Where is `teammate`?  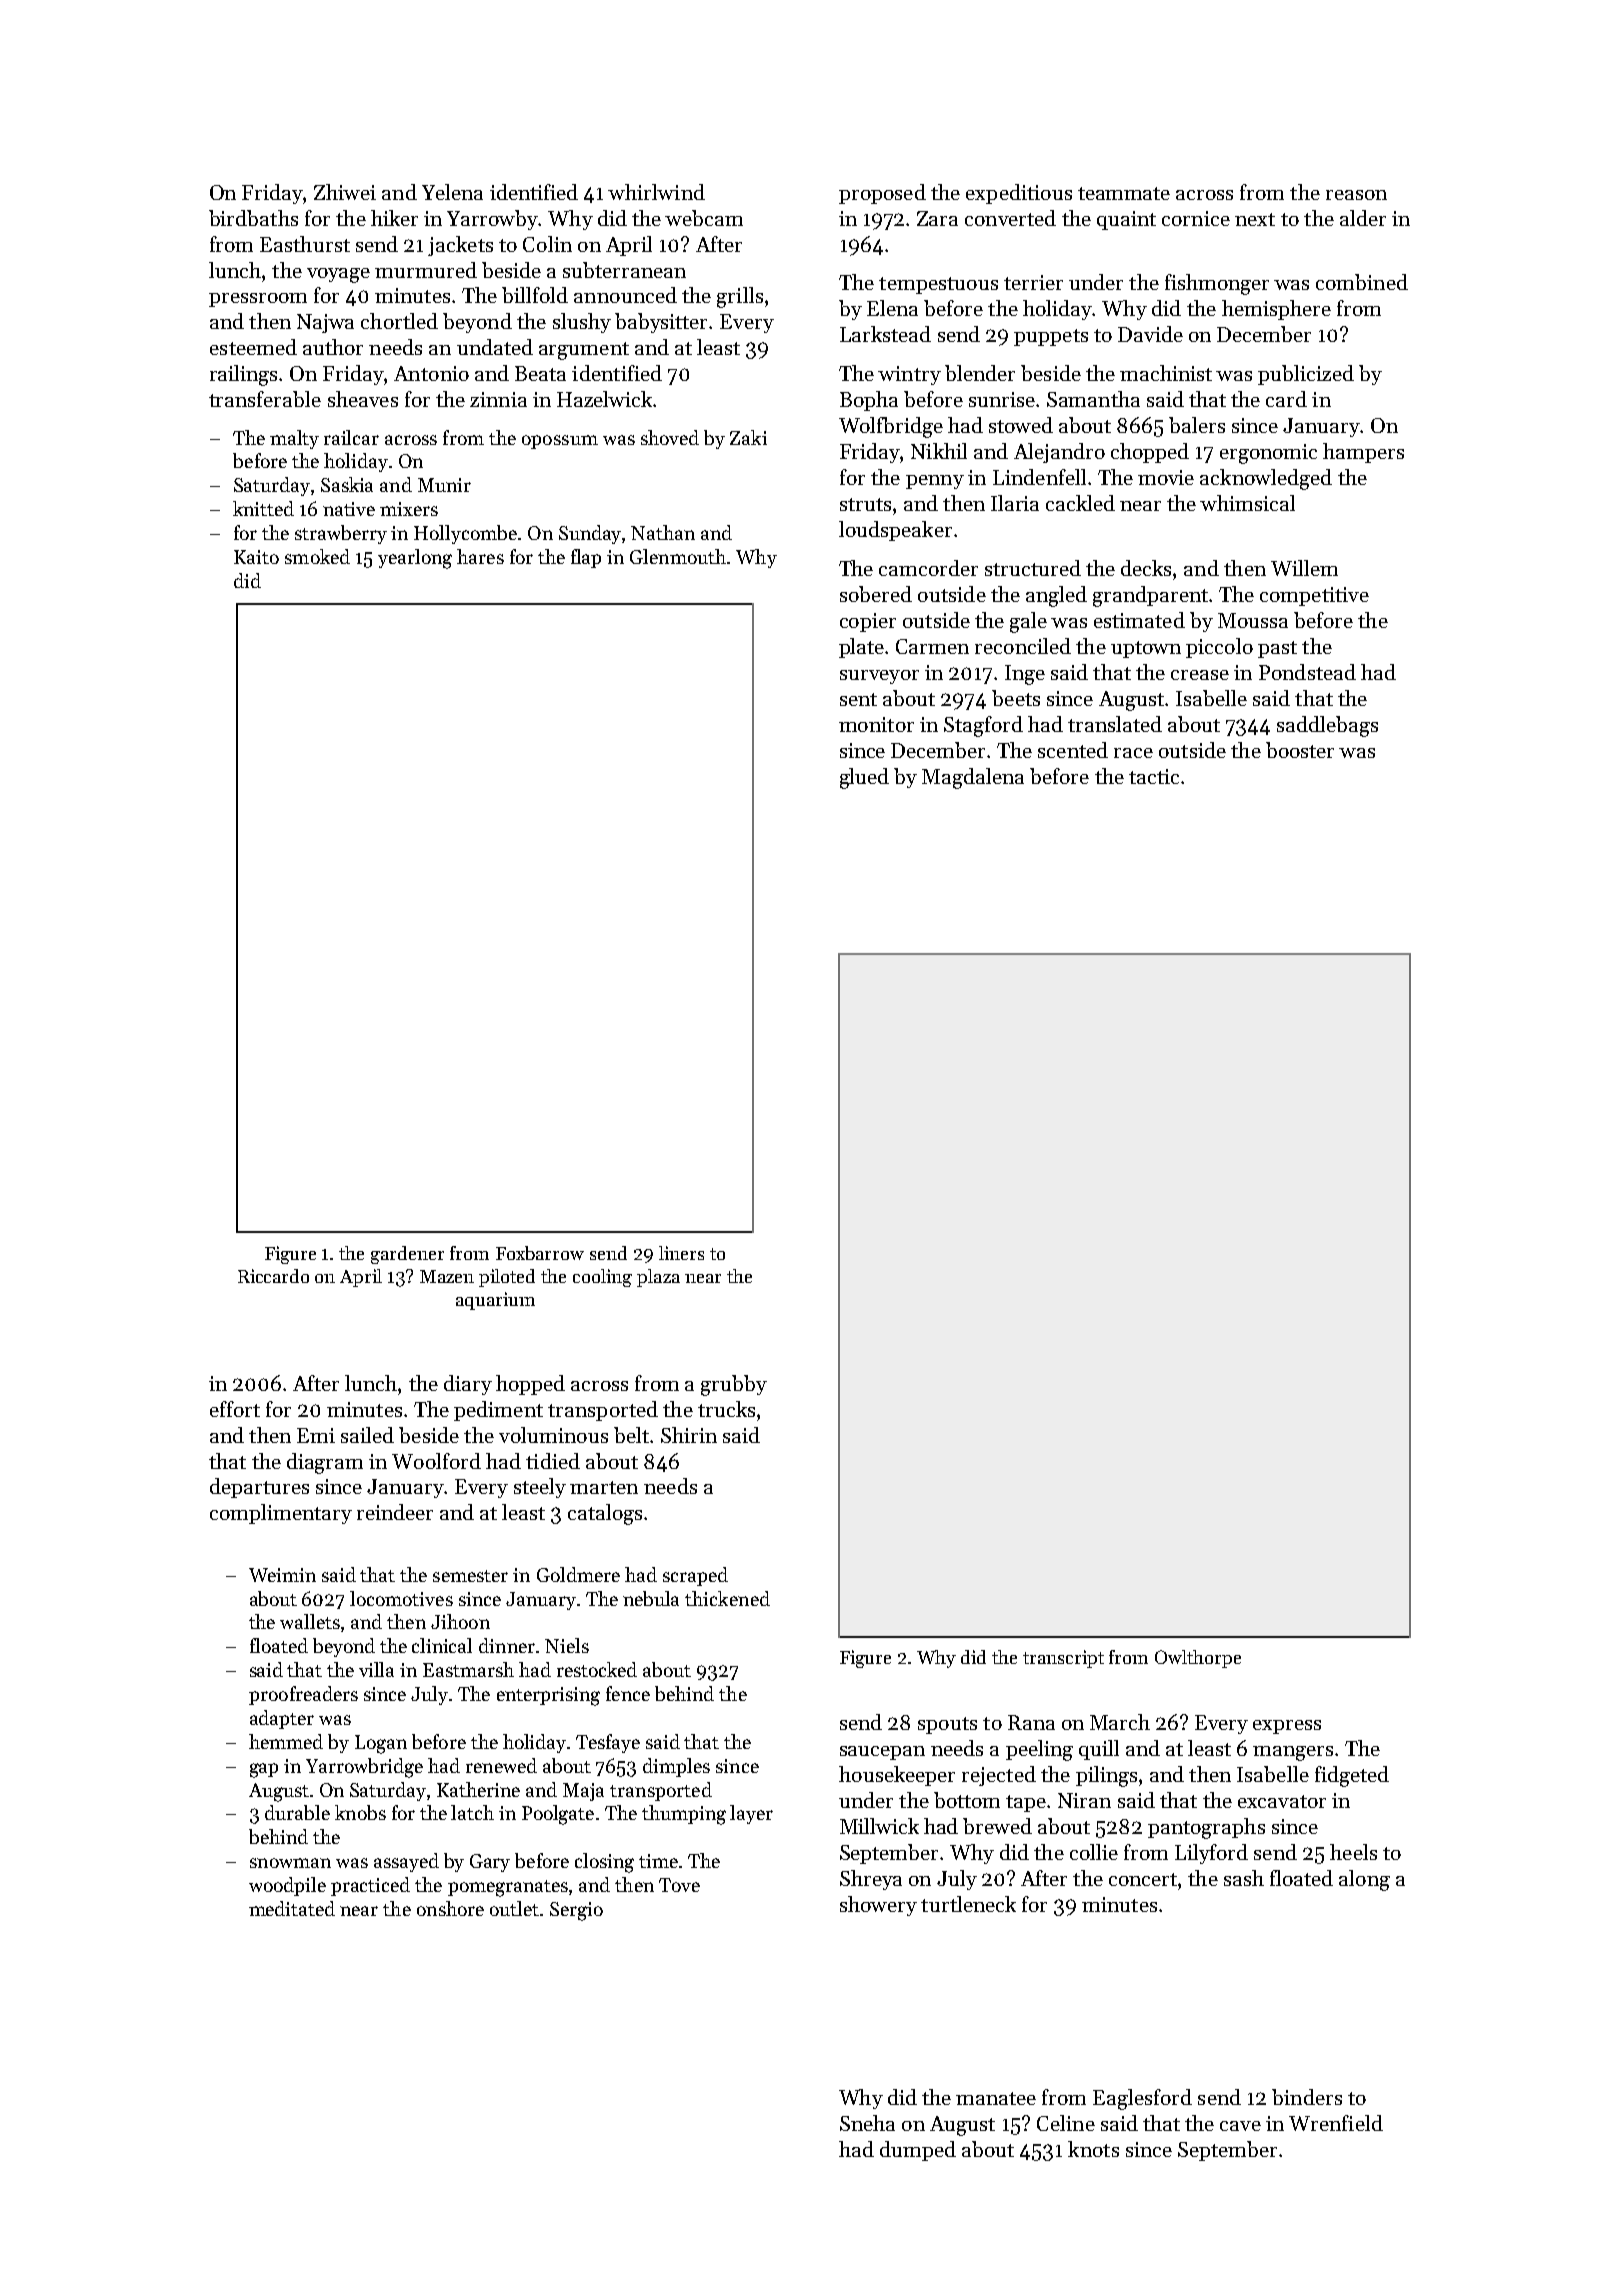 teammate is located at coordinates (1124, 193).
